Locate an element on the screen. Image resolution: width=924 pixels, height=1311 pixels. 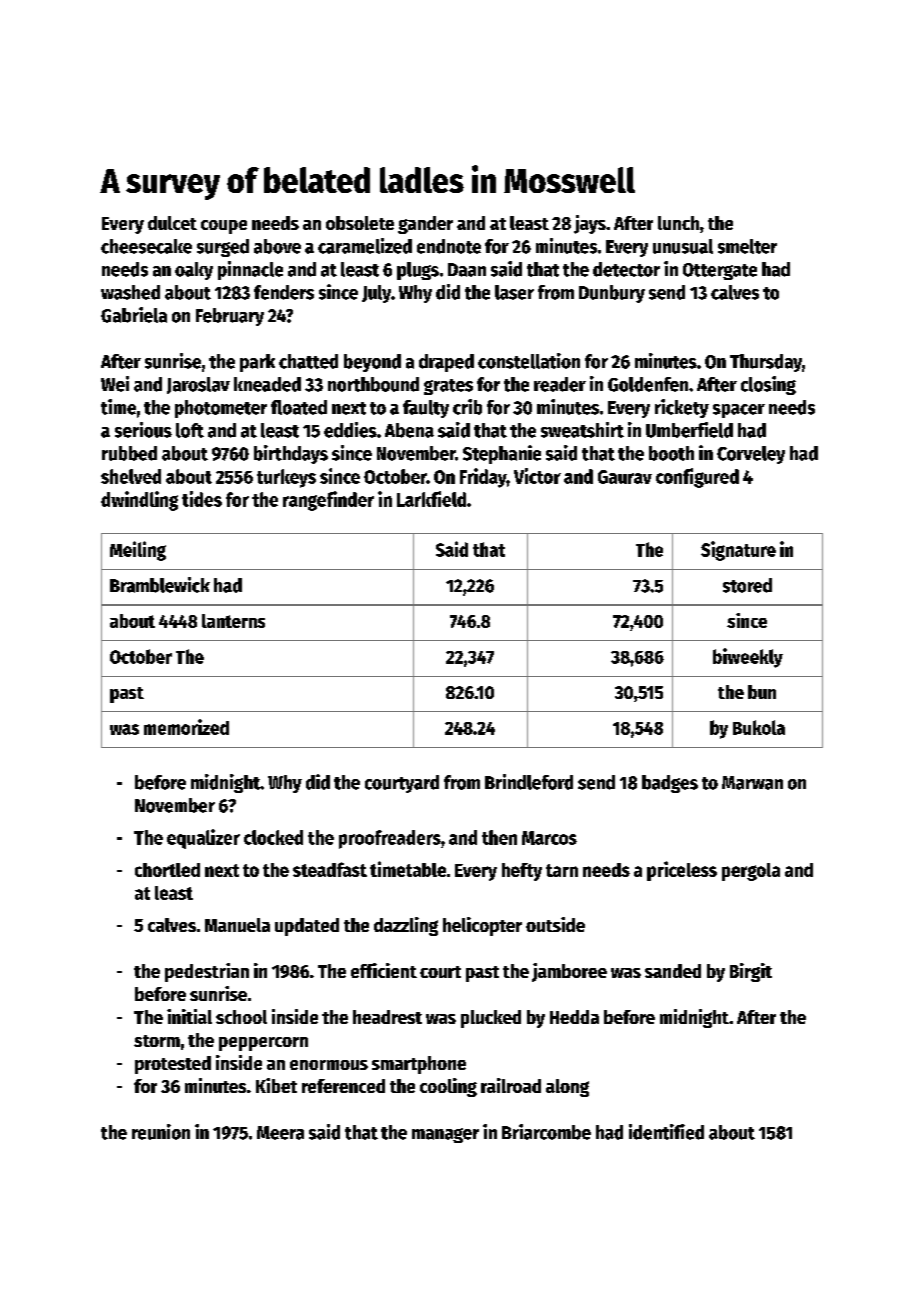
reunion is located at coordinates (161, 1132).
